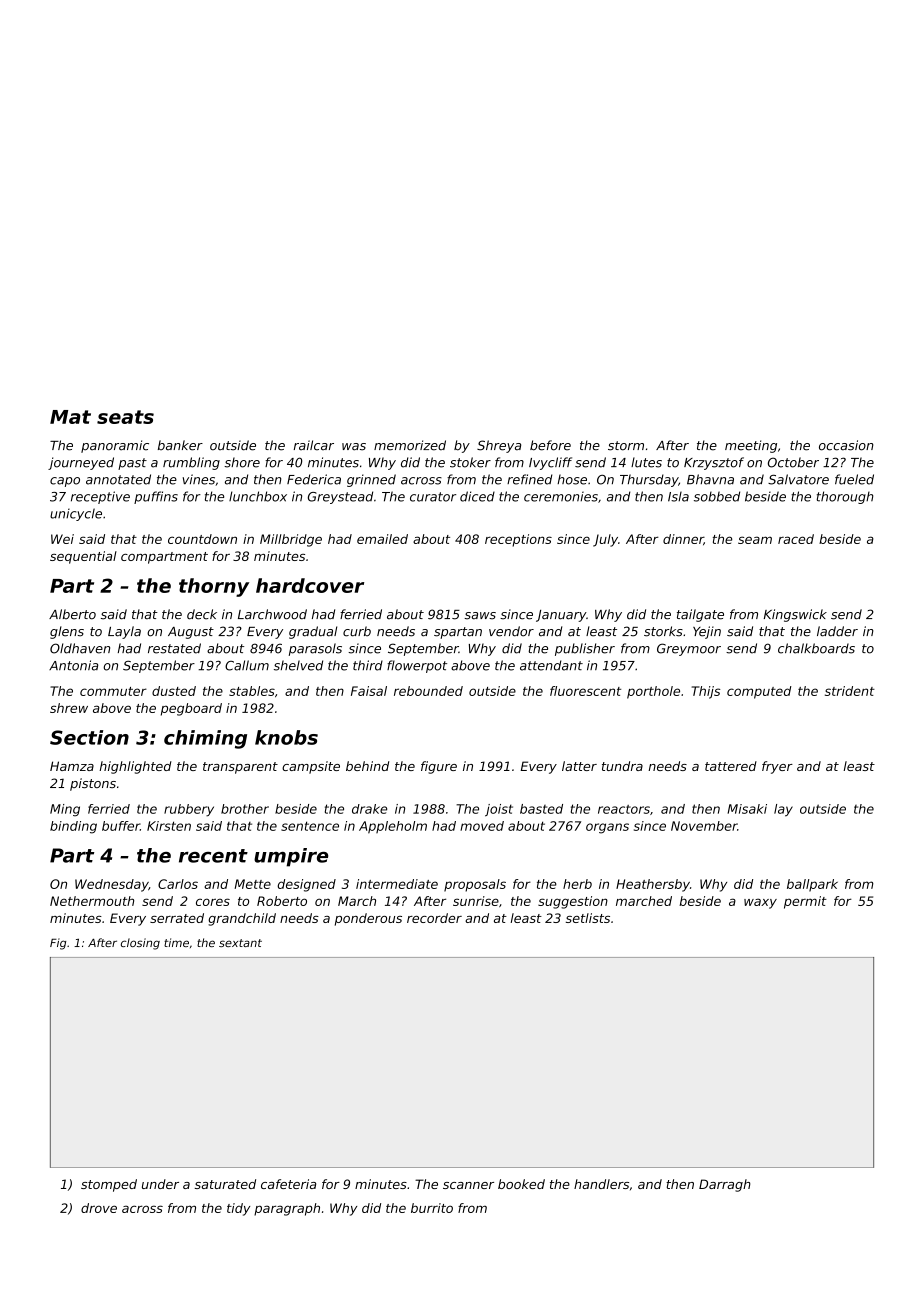 This screenshot has height=1308, width=924. What do you see at coordinates (846, 445) in the screenshot?
I see `occasion` at bounding box center [846, 445].
